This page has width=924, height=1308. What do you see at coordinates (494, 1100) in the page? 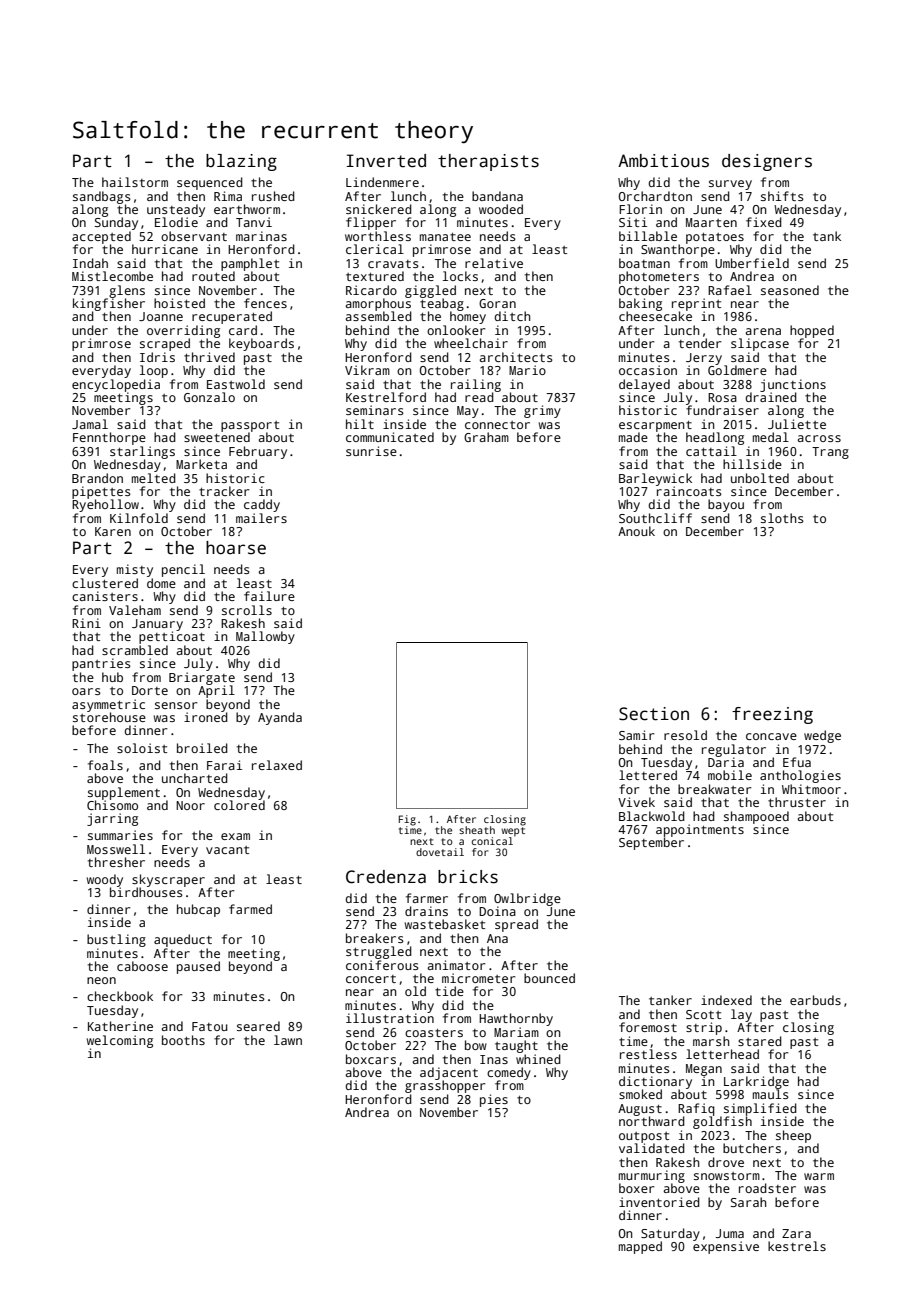
I see `pies` at bounding box center [494, 1100].
